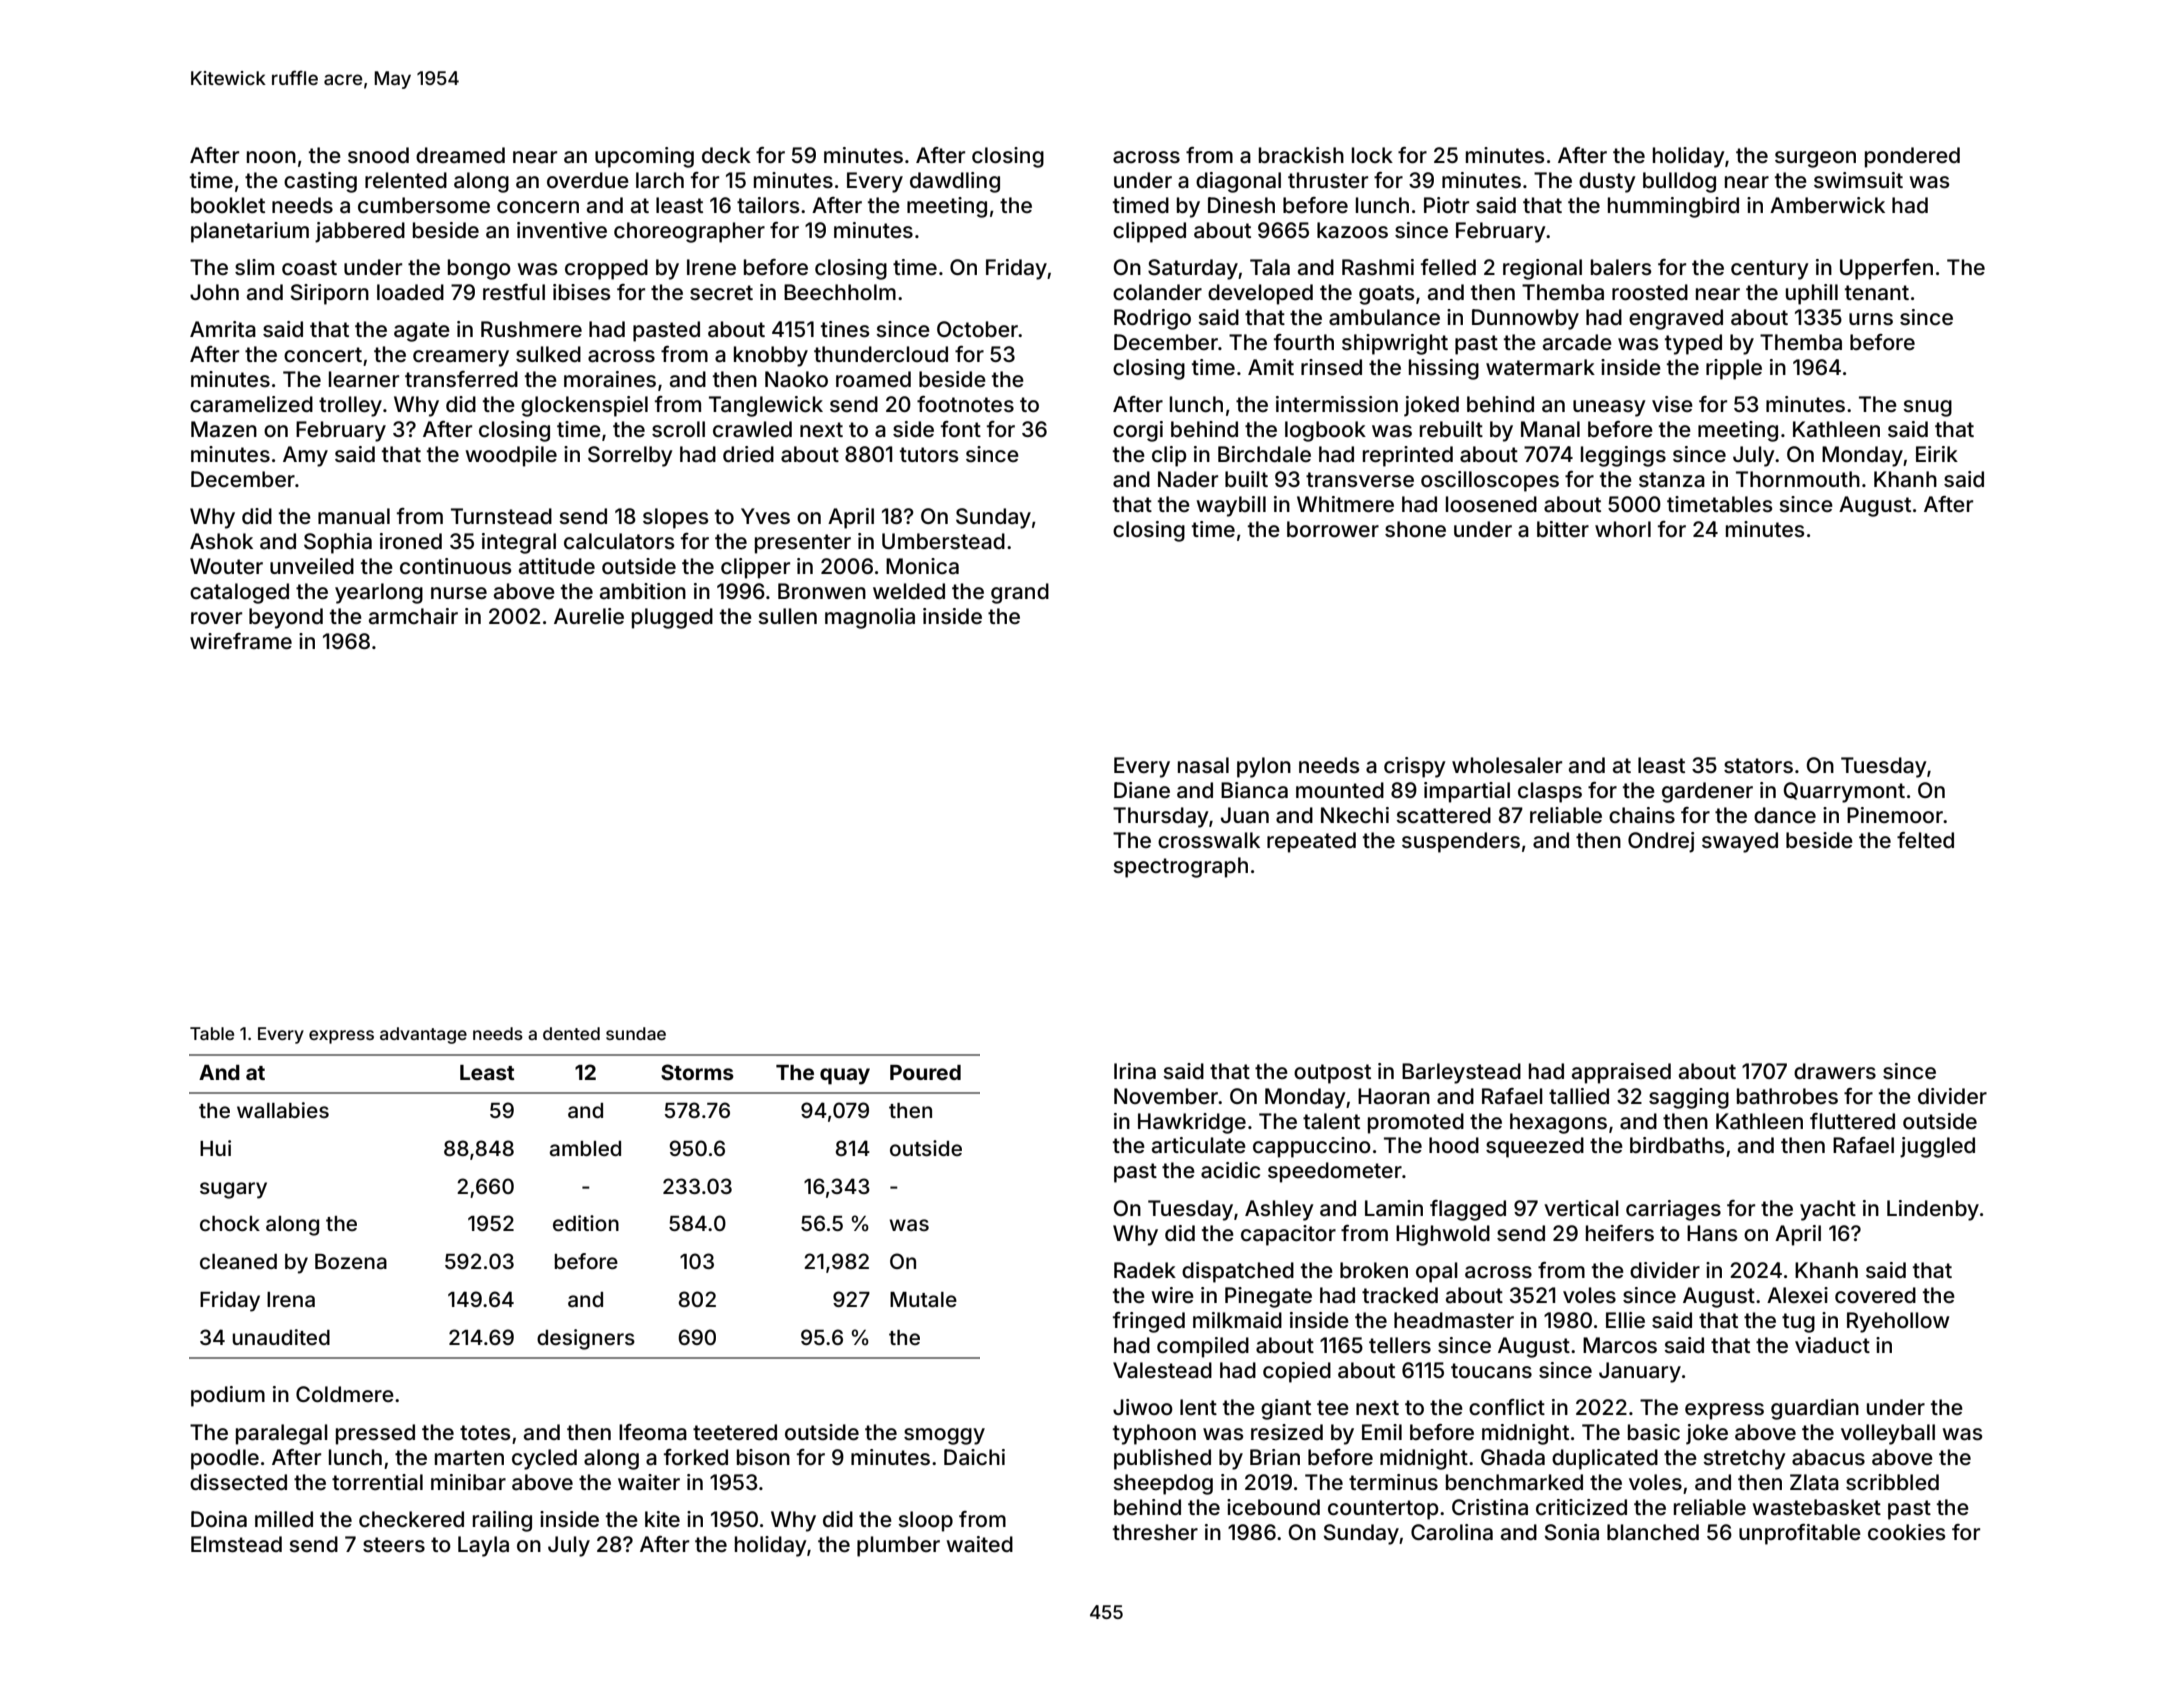 The image size is (2178, 1683). What do you see at coordinates (485, 1432) in the screenshot?
I see `totes` at bounding box center [485, 1432].
